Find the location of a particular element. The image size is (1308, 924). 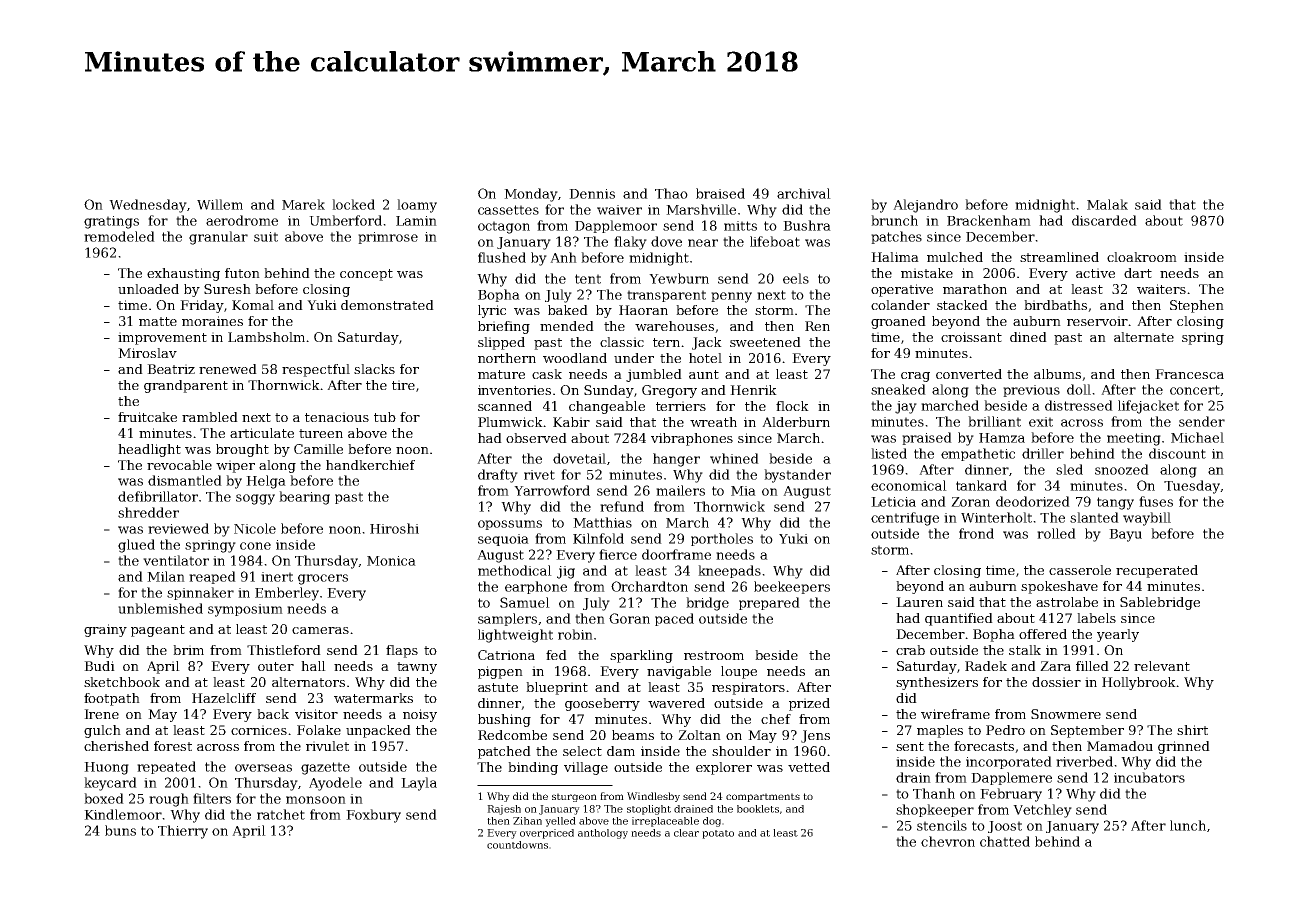

booklets is located at coordinates (758, 809).
